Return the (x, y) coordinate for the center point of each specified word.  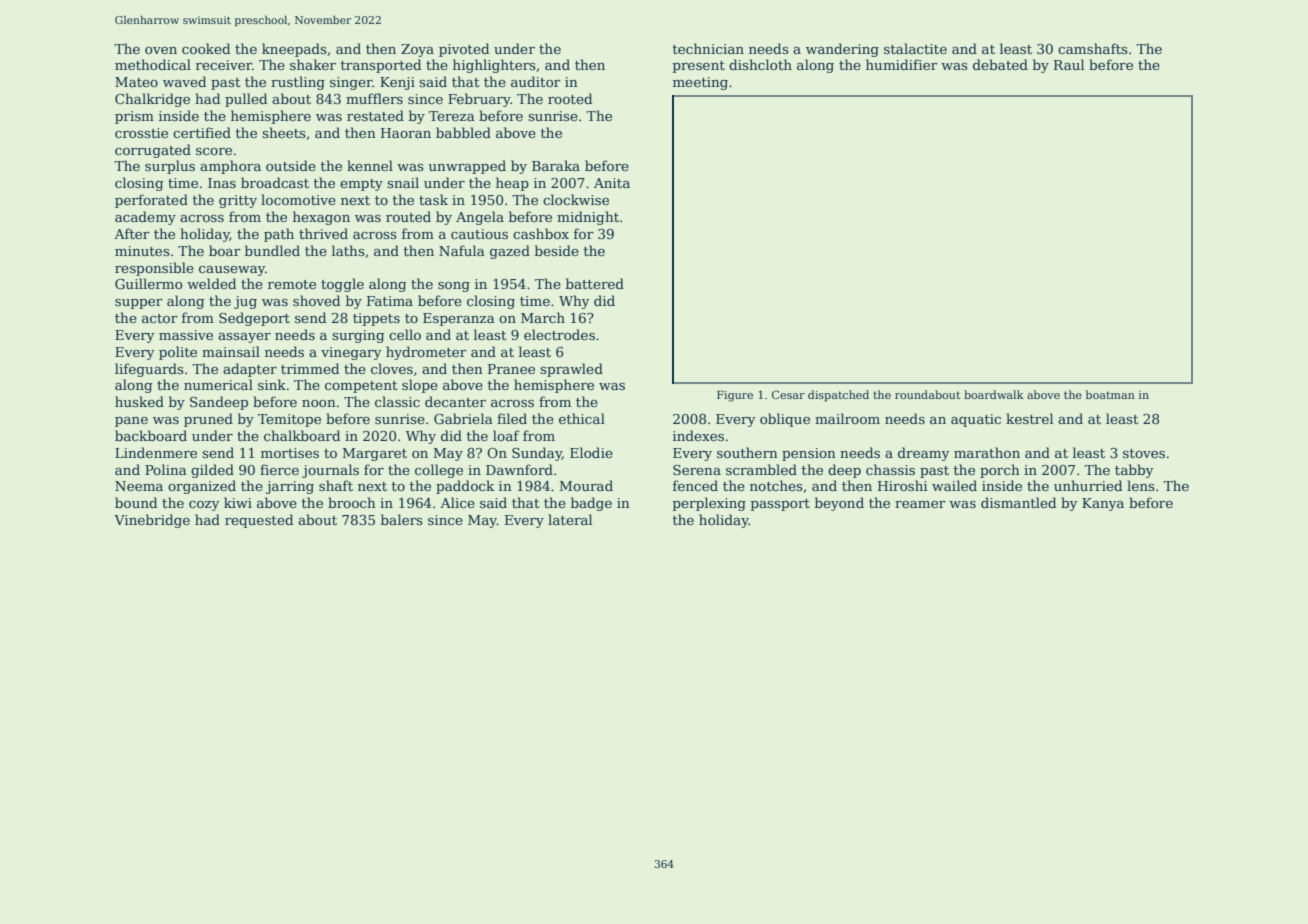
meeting (700, 83)
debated (1000, 64)
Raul (1069, 64)
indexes (698, 435)
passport (780, 505)
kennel (370, 165)
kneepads (294, 50)
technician (708, 48)
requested (259, 521)
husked (139, 401)
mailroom (847, 418)
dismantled (1018, 502)
